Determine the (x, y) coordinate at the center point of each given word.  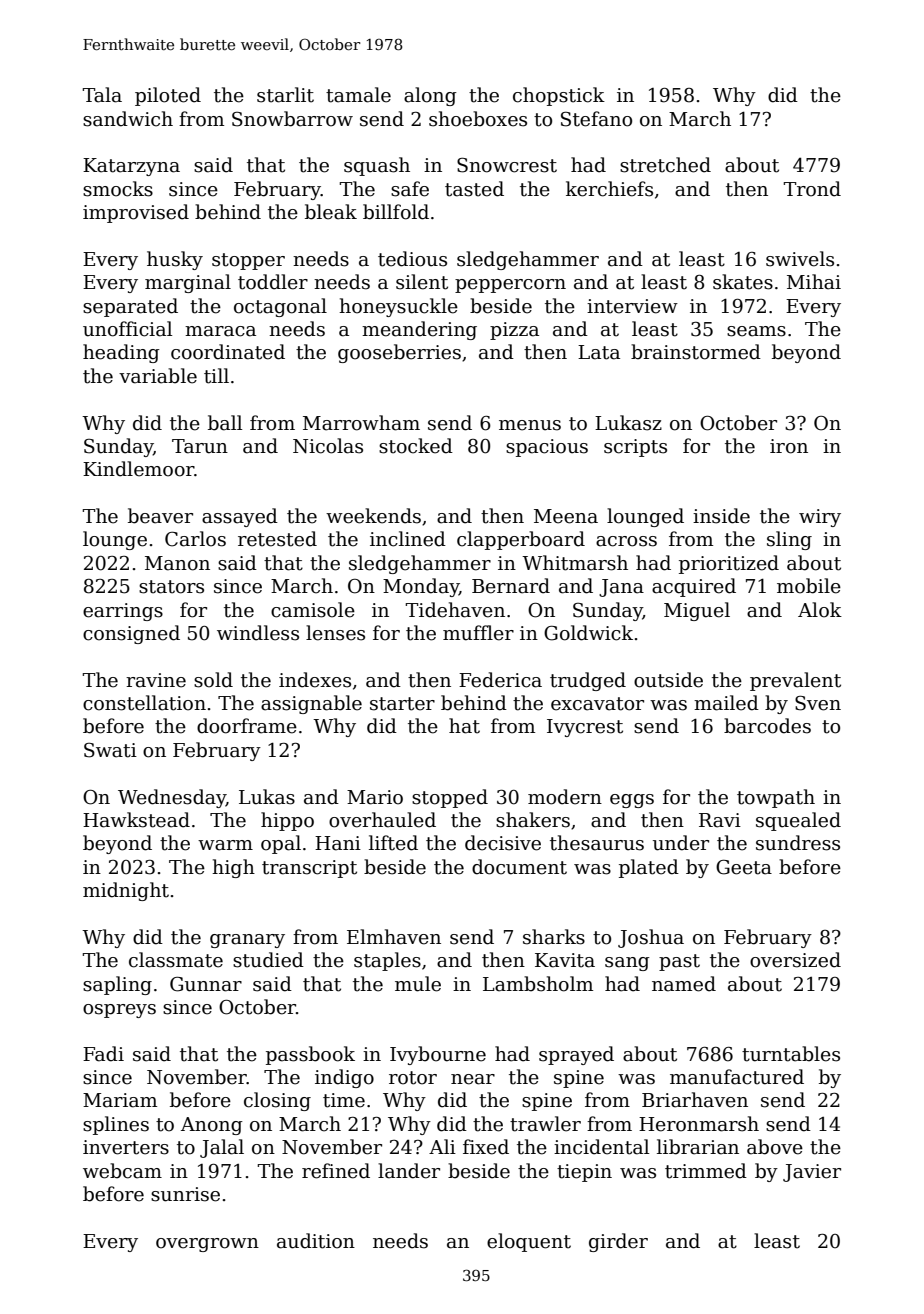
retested (277, 539)
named (684, 984)
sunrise (185, 1194)
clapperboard (521, 540)
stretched (665, 165)
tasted (474, 189)
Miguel (697, 611)
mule (418, 984)
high (233, 868)
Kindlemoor (138, 469)
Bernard (511, 586)
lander (409, 1171)
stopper (248, 261)
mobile (809, 586)
